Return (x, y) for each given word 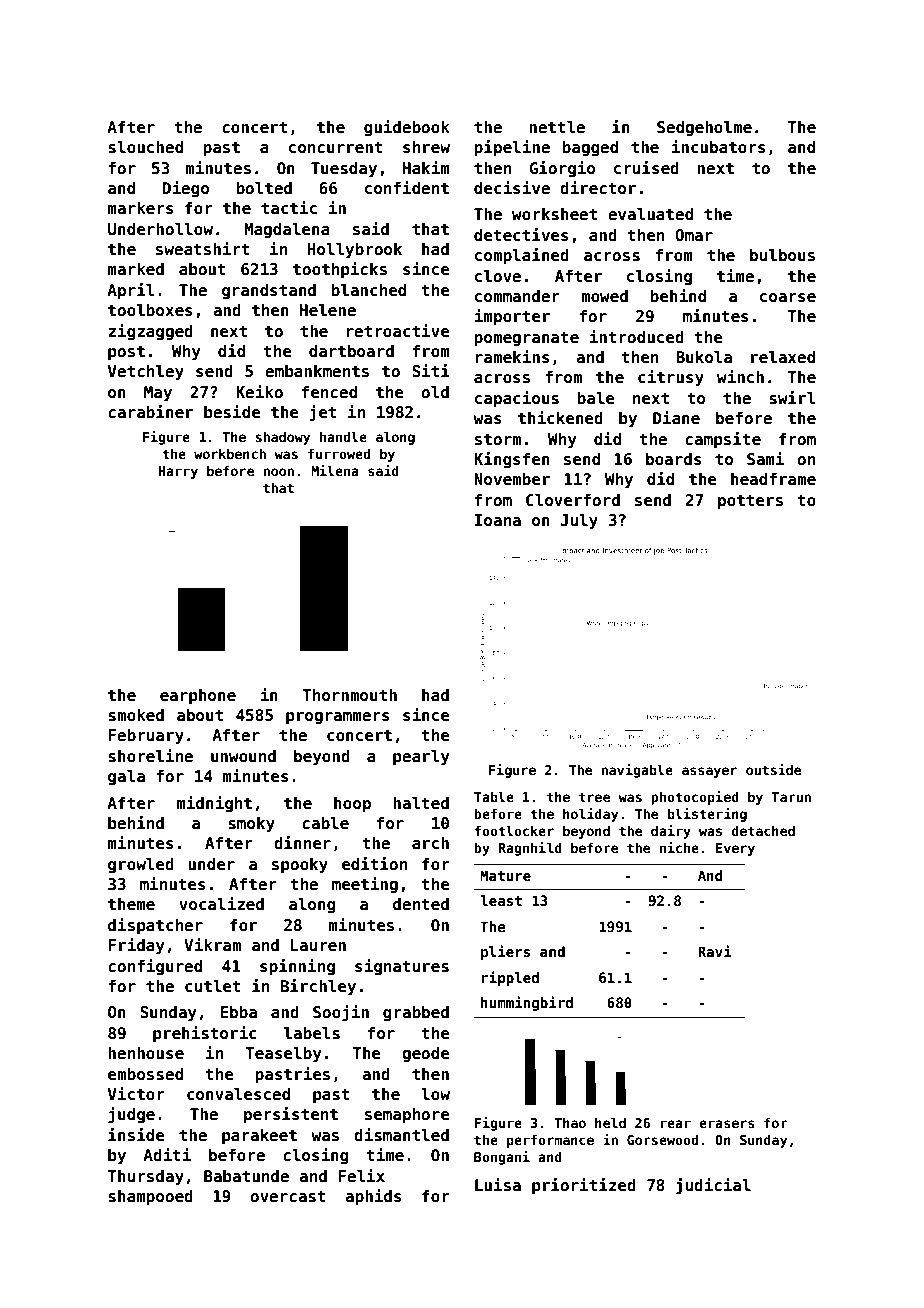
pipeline (512, 148)
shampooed (150, 1197)
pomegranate (526, 339)
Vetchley (146, 373)
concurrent (336, 147)
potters (750, 502)
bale (596, 398)
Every (735, 849)
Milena (335, 470)
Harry (178, 472)
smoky (251, 825)
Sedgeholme (704, 128)
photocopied (695, 798)
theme (131, 904)
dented (421, 904)
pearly (421, 758)
